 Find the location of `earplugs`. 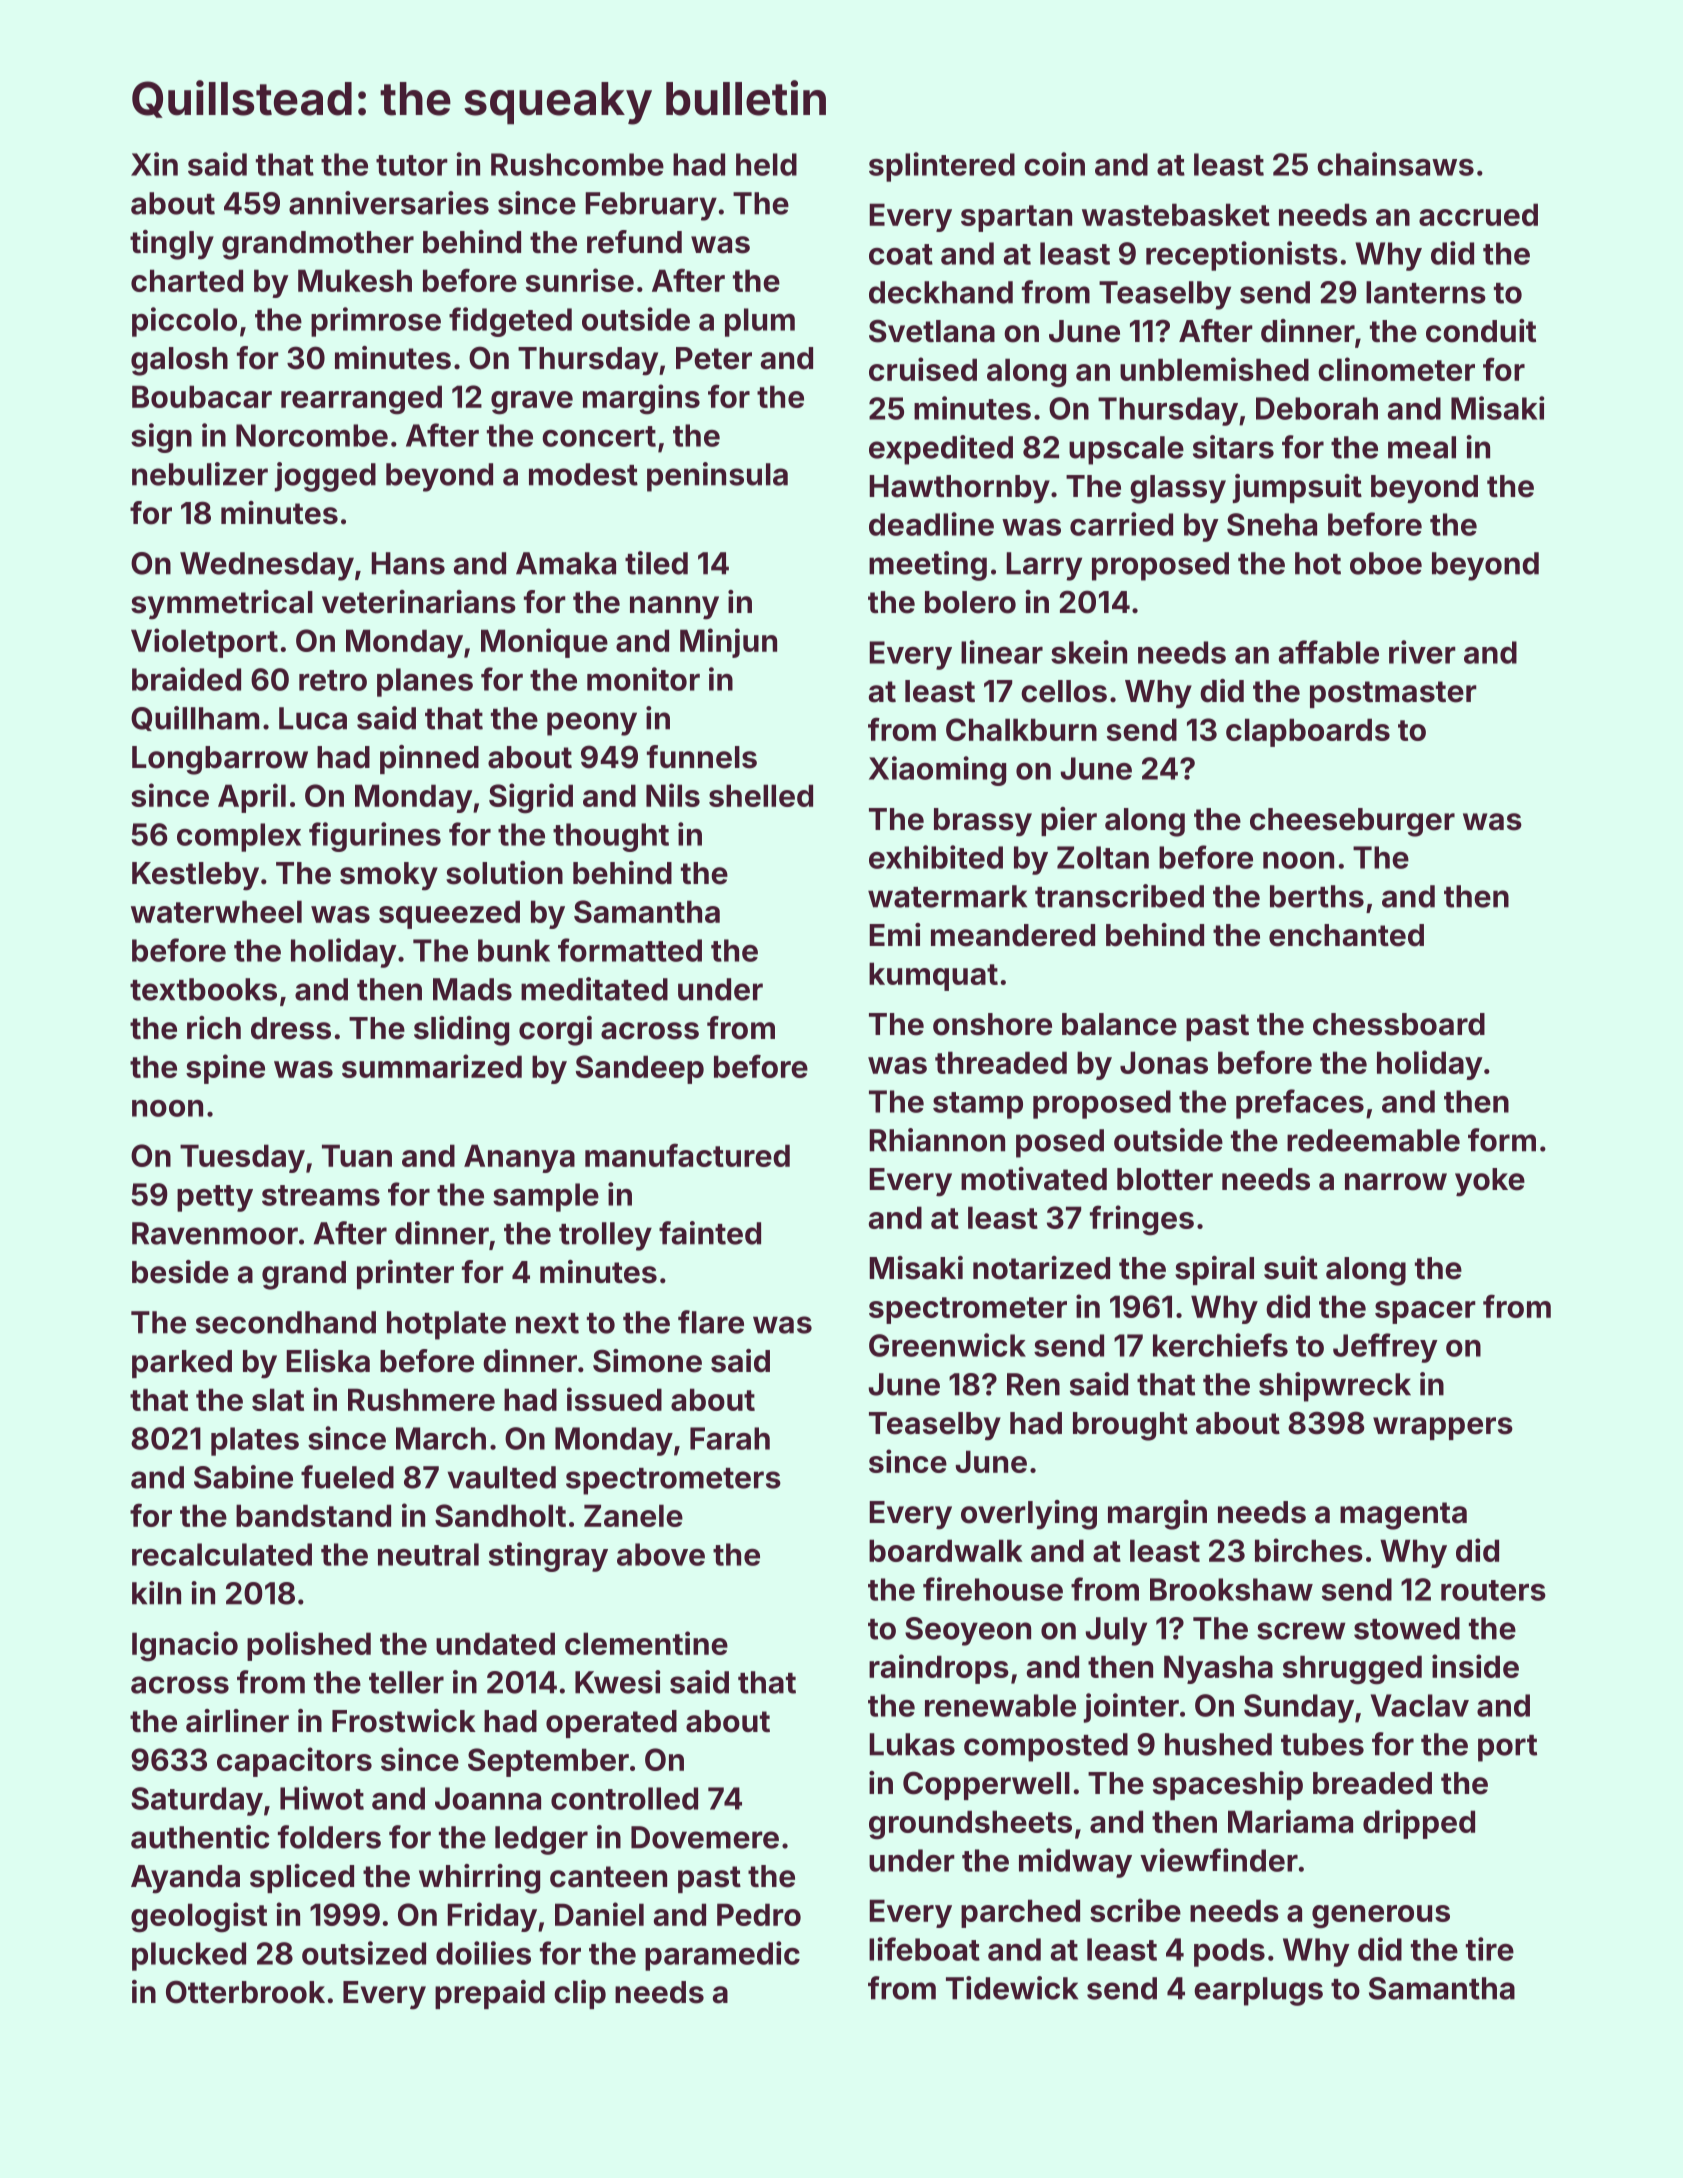

earplugs is located at coordinates (1258, 1991).
